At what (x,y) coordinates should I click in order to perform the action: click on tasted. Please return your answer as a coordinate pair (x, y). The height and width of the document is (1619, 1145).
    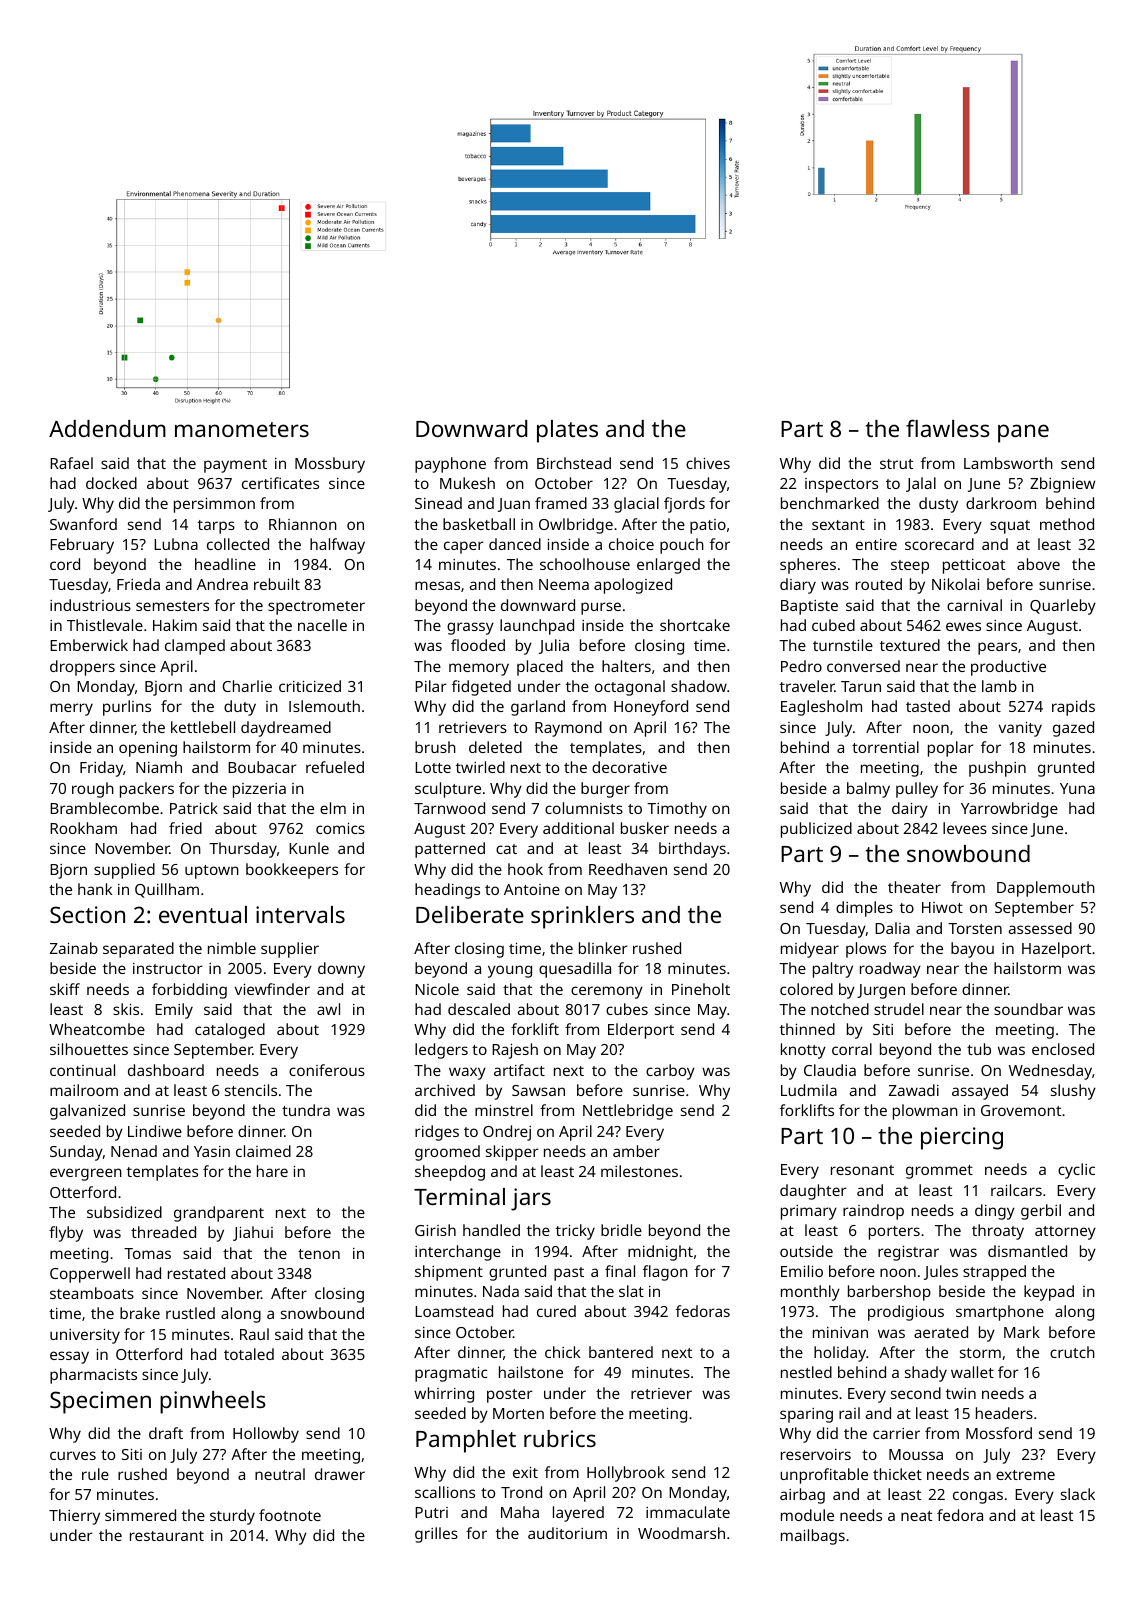
    Looking at the image, I should click on (928, 706).
